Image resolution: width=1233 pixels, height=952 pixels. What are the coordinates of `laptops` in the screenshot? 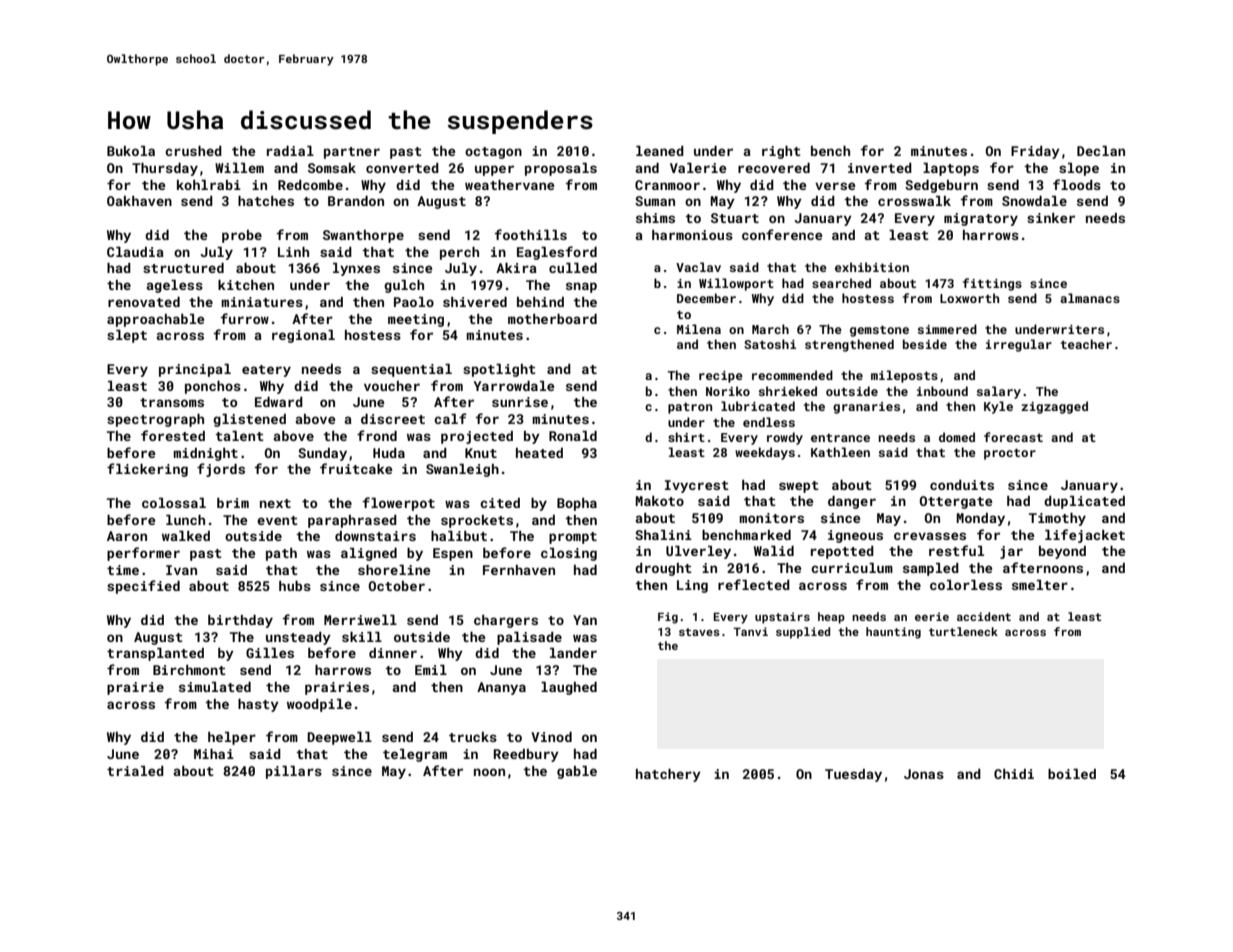 It's located at (951, 169).
